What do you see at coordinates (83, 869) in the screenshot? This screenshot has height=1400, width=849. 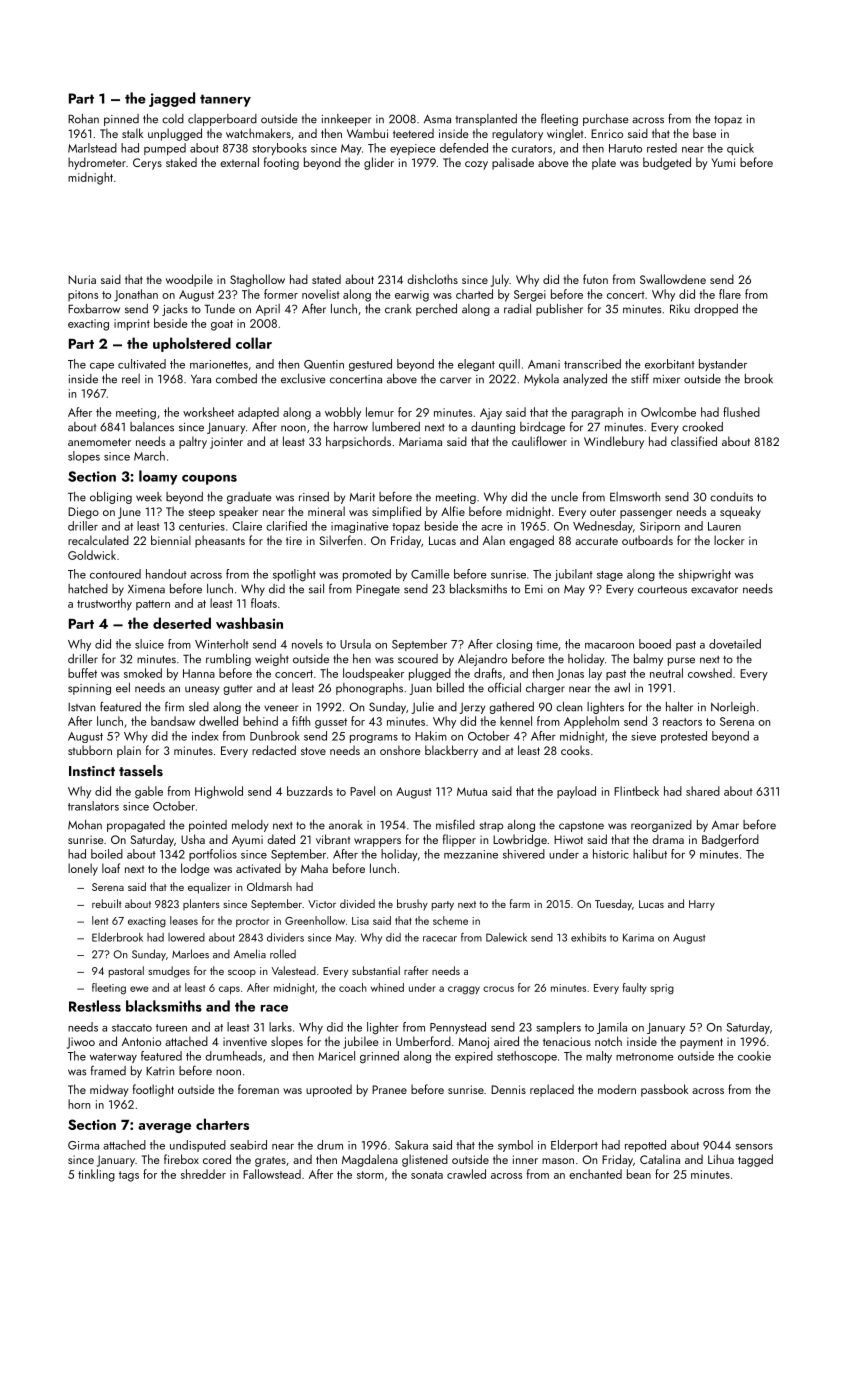 I see `lonely` at bounding box center [83, 869].
